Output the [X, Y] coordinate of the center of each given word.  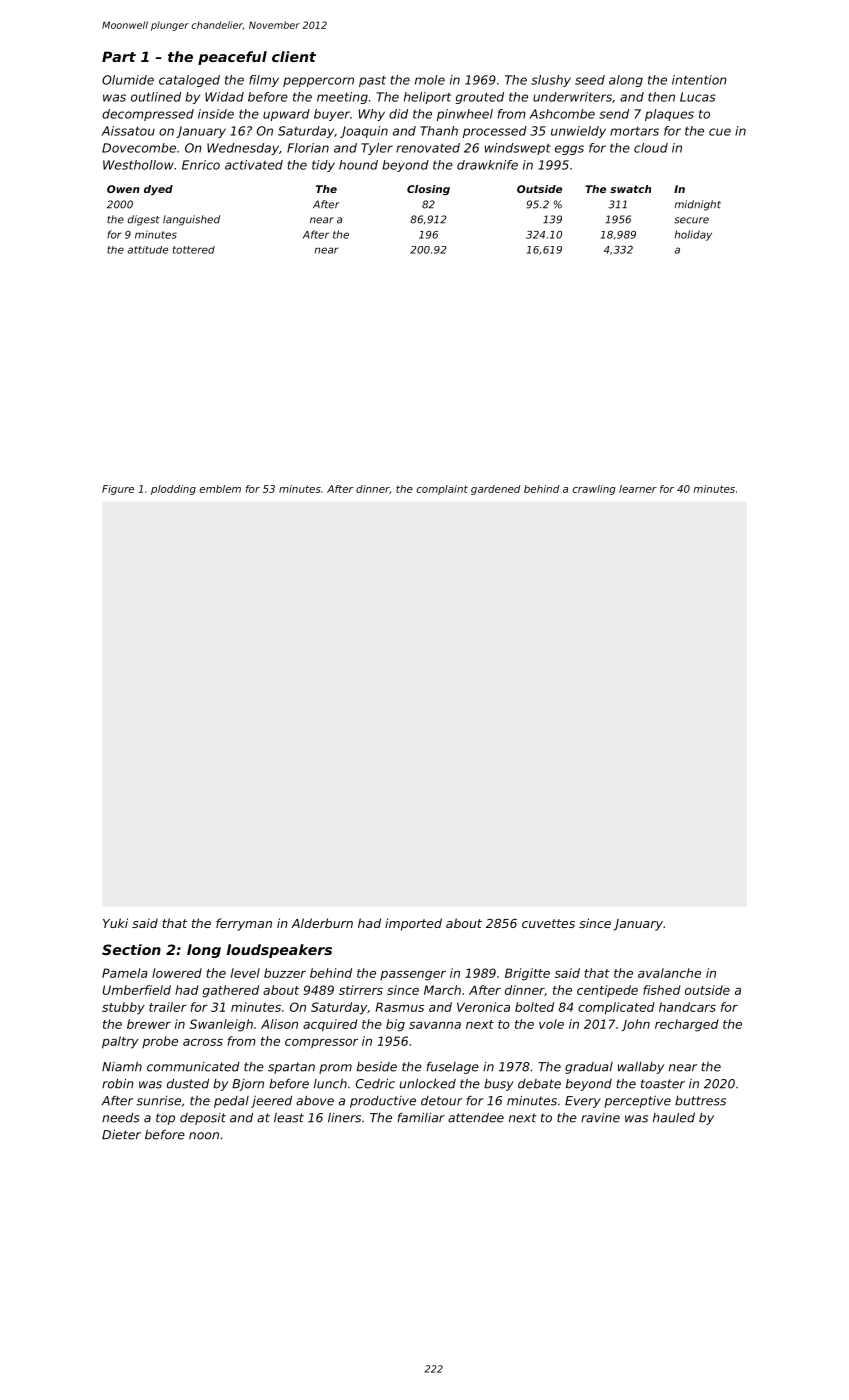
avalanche [669, 973]
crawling [594, 490]
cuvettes [548, 923]
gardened [496, 490]
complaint [442, 490]
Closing [428, 190]
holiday [693, 235]
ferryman [244, 924]
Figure [118, 490]
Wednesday [243, 149]
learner [638, 489]
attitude [148, 250]
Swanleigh [221, 1025]
